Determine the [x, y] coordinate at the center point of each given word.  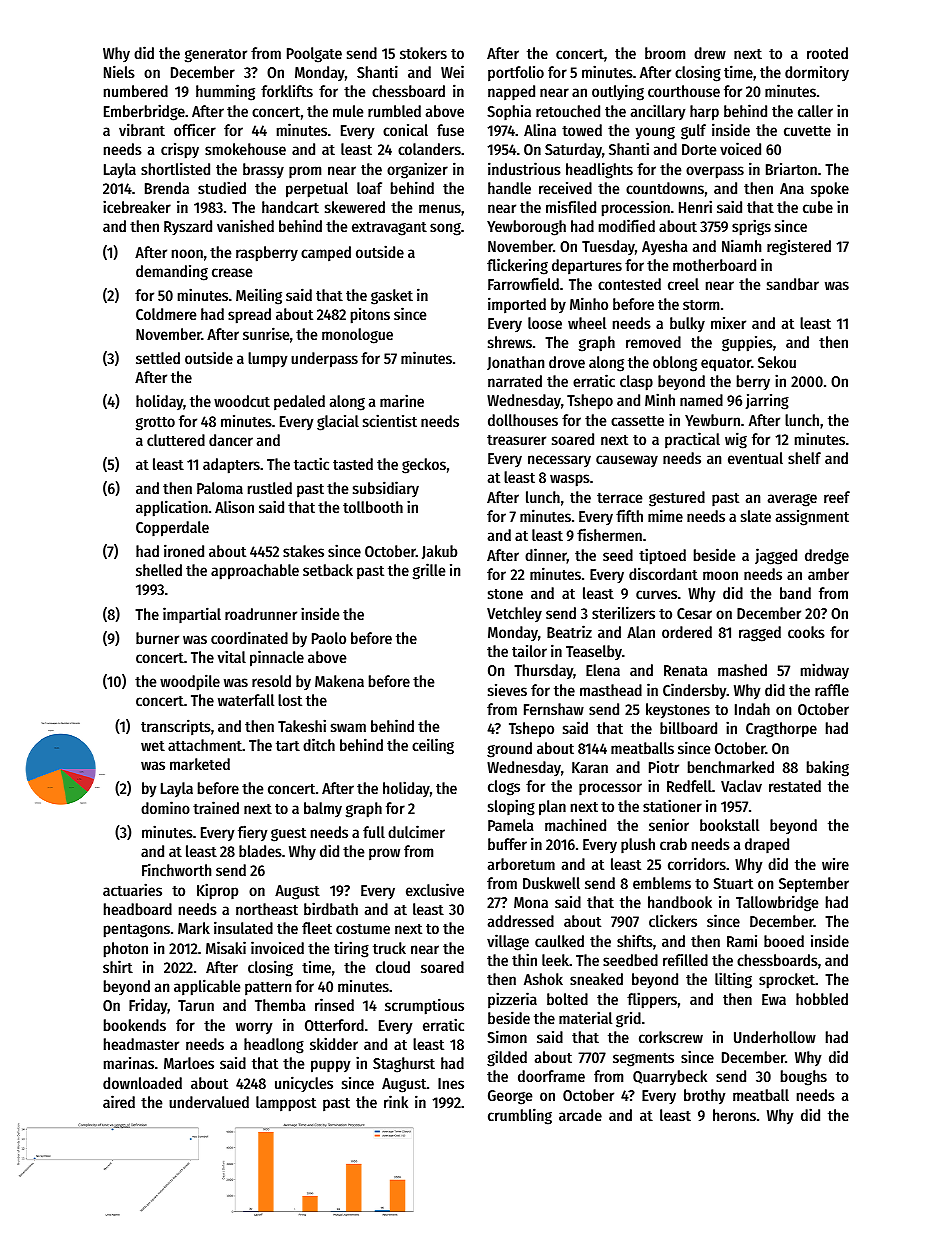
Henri [695, 206]
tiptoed [662, 556]
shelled [159, 570]
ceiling [433, 746]
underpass [324, 360]
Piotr [664, 767]
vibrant [142, 129]
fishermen [609, 534]
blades [260, 851]
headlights [599, 170]
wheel [587, 323]
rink [396, 1101]
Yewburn [712, 420]
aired [119, 1101]
